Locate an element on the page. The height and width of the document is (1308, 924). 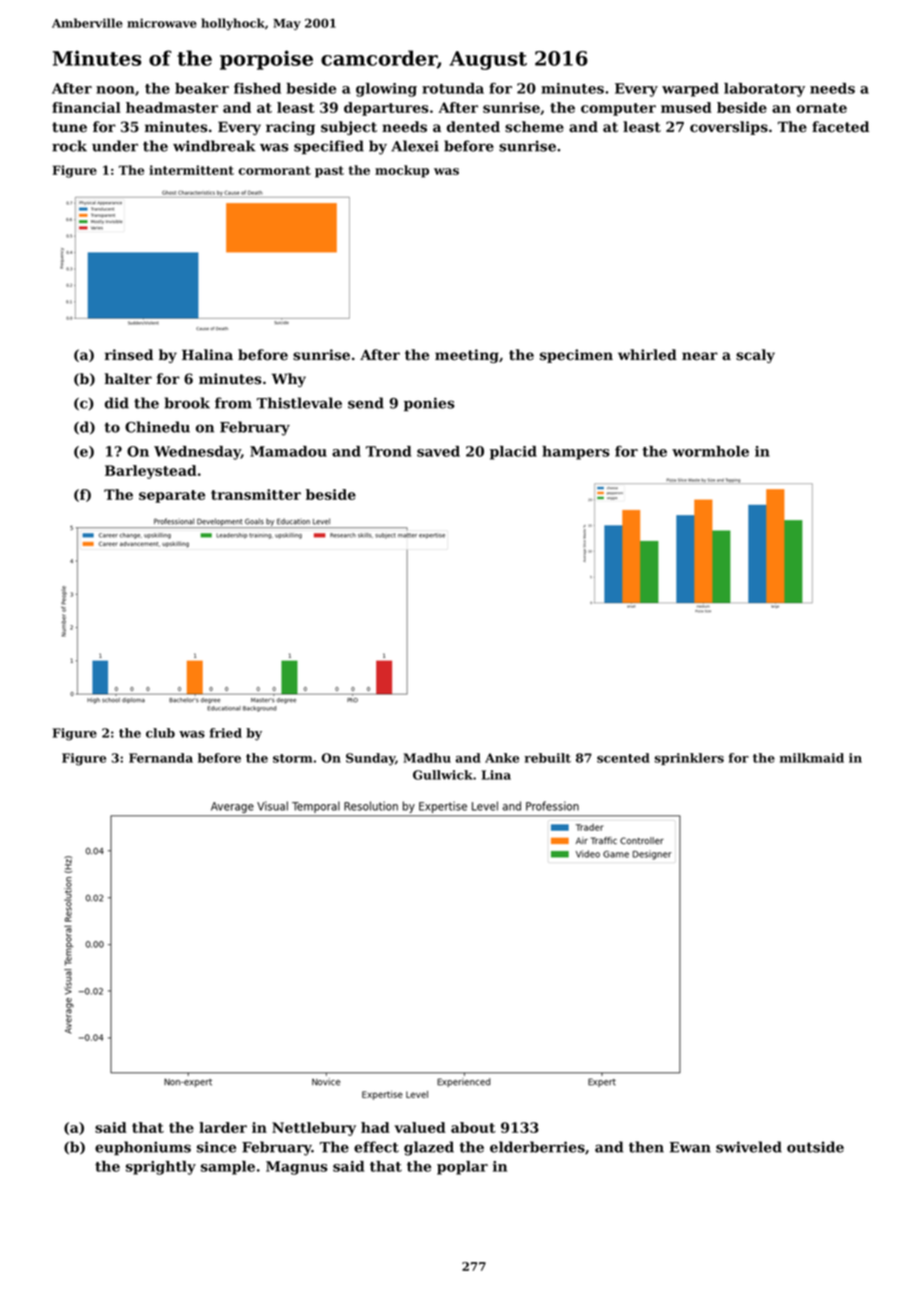
scaly is located at coordinates (755, 356).
